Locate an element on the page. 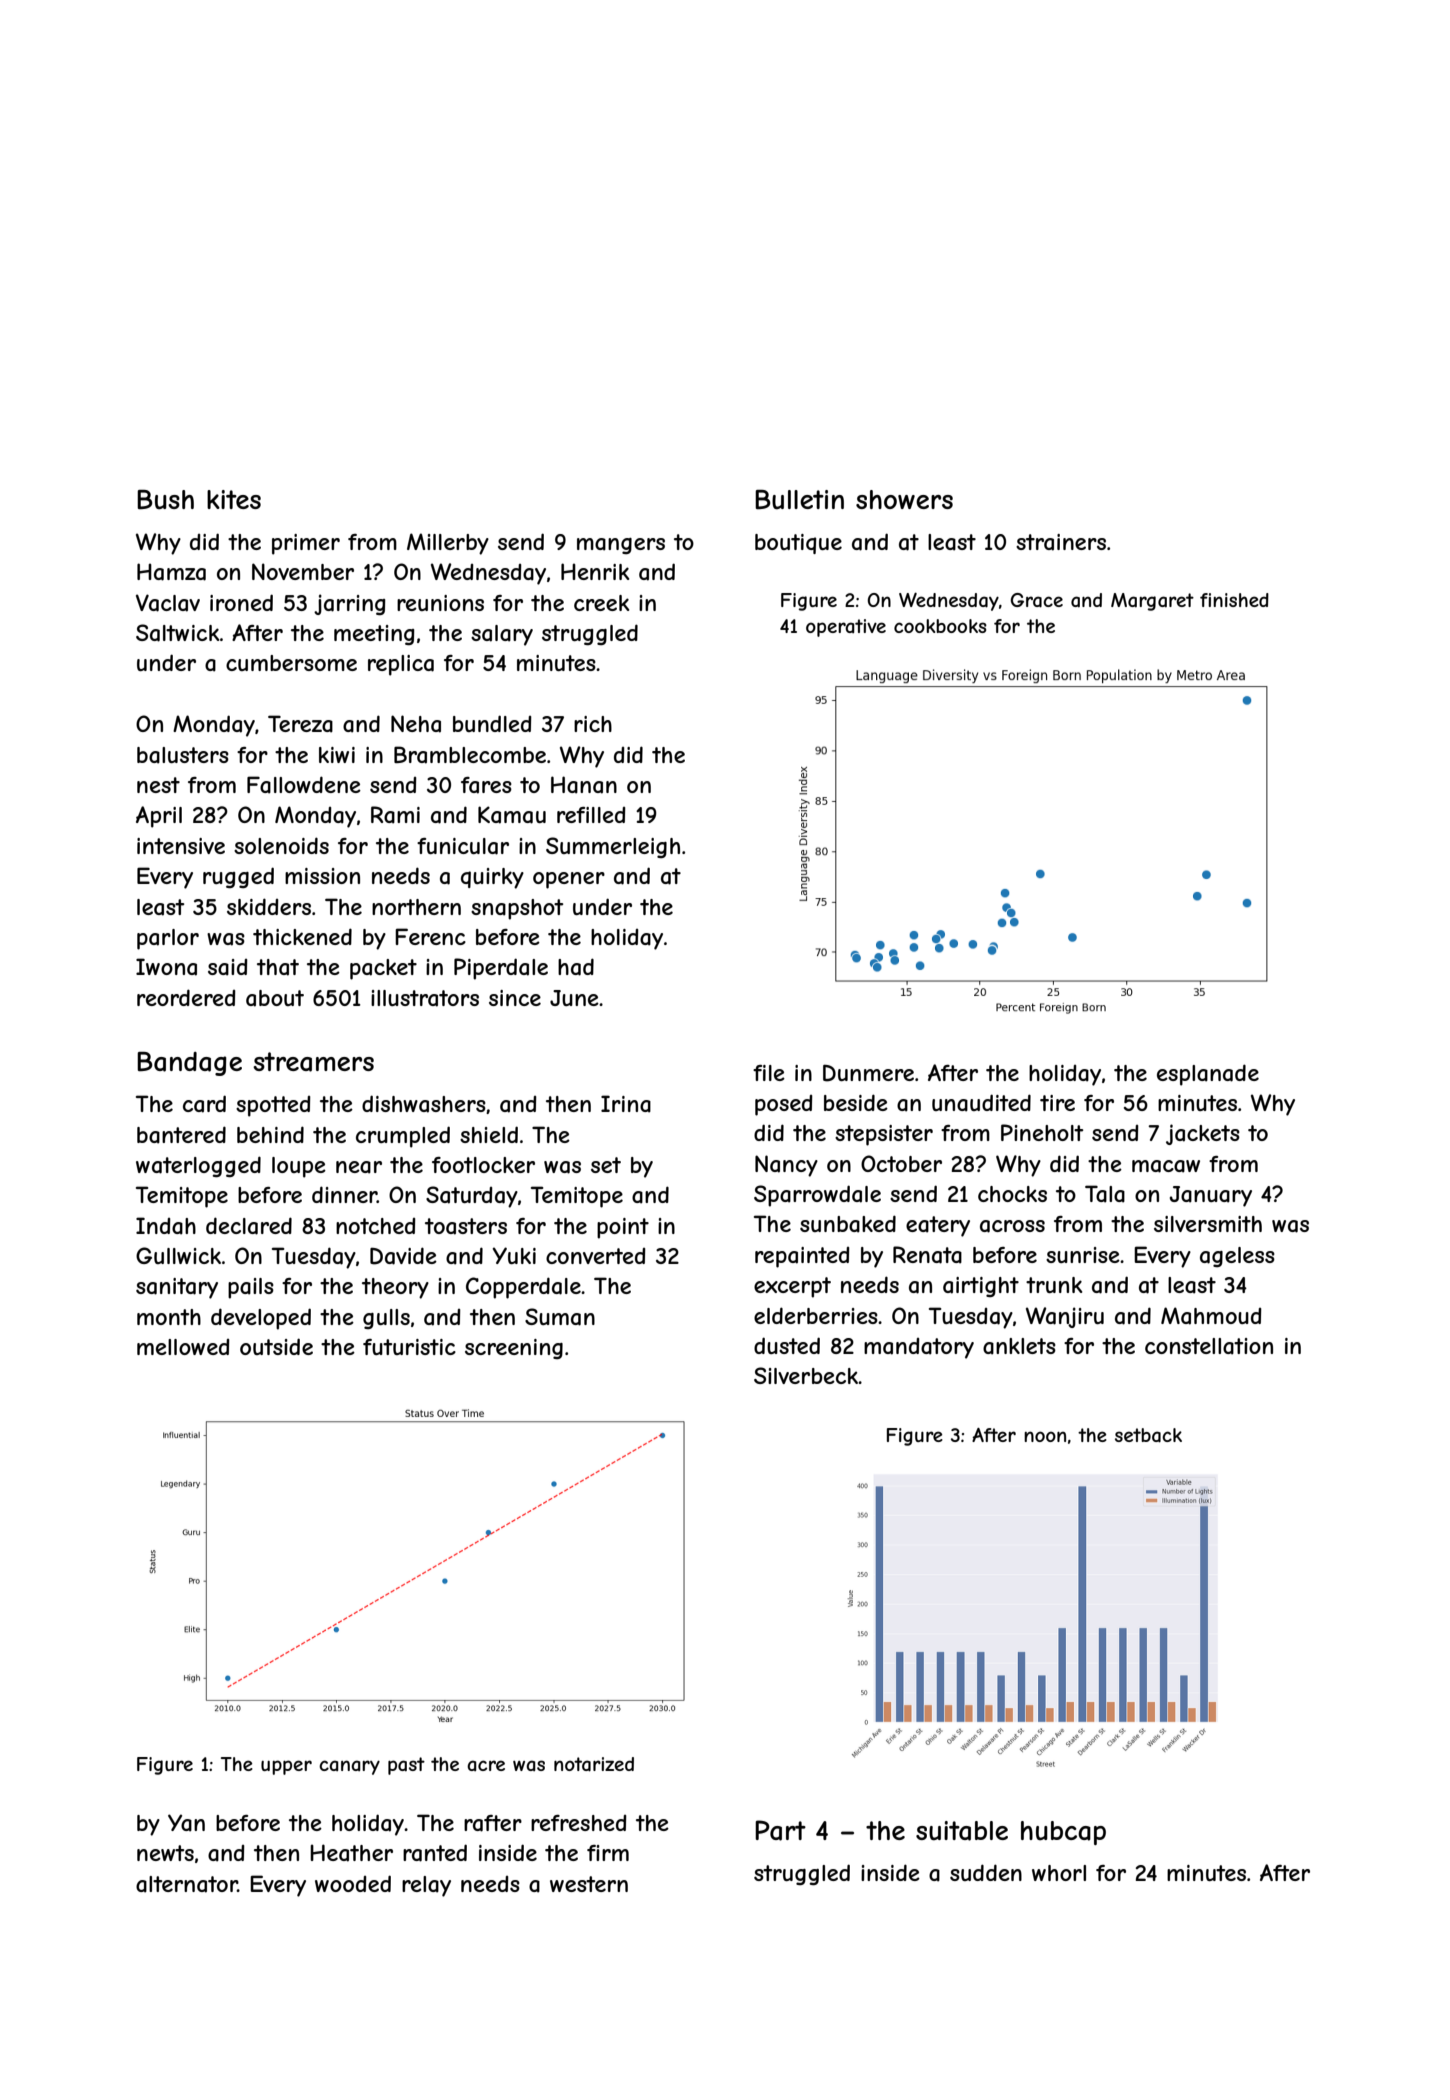 The width and height of the document is (1450, 2100). strainers is located at coordinates (1061, 542).
